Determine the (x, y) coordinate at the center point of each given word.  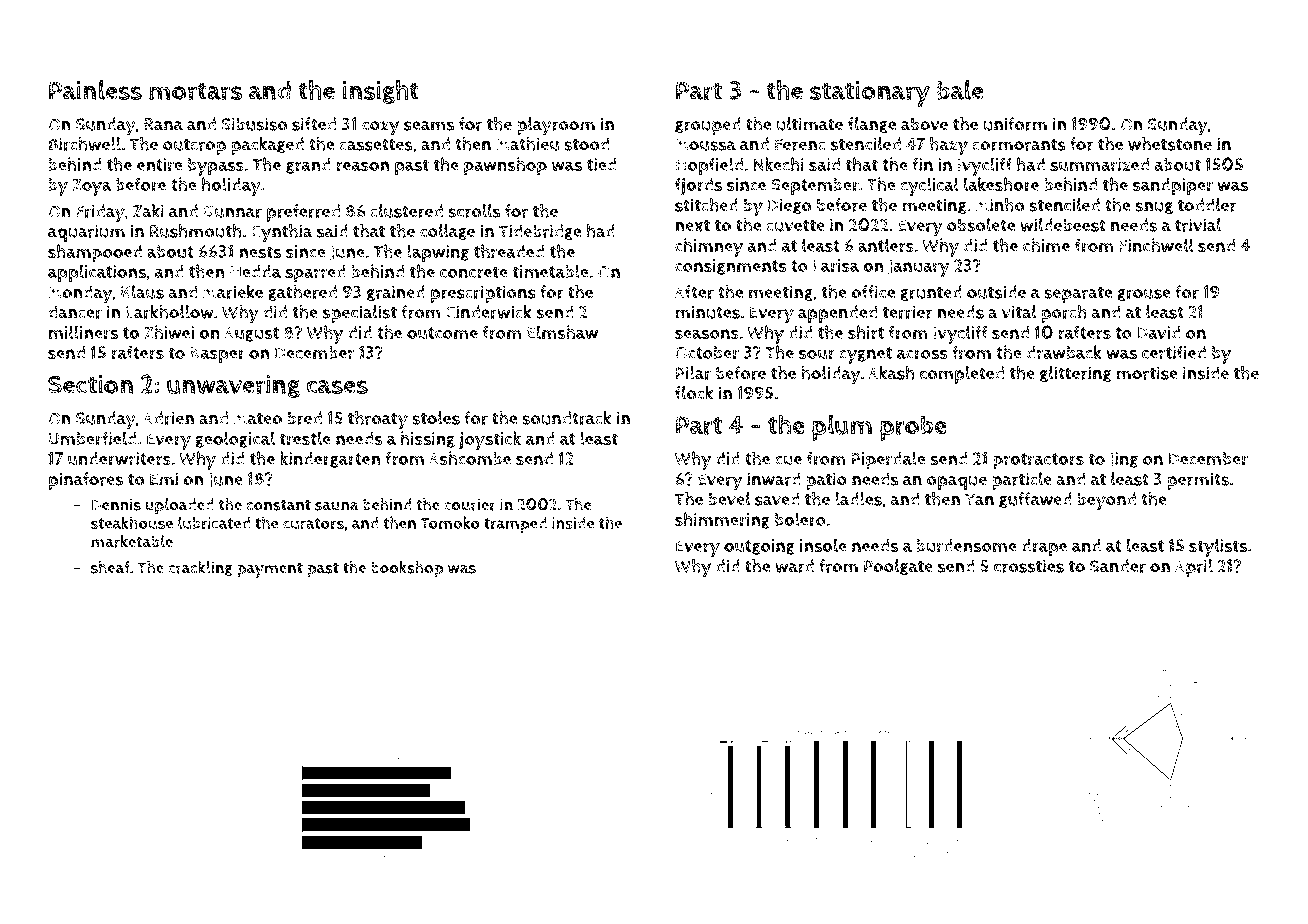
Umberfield (93, 438)
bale (960, 90)
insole (823, 545)
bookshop (407, 569)
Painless (95, 90)
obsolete (981, 225)
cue (788, 460)
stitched (706, 205)
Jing (1123, 460)
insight (381, 92)
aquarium (86, 233)
